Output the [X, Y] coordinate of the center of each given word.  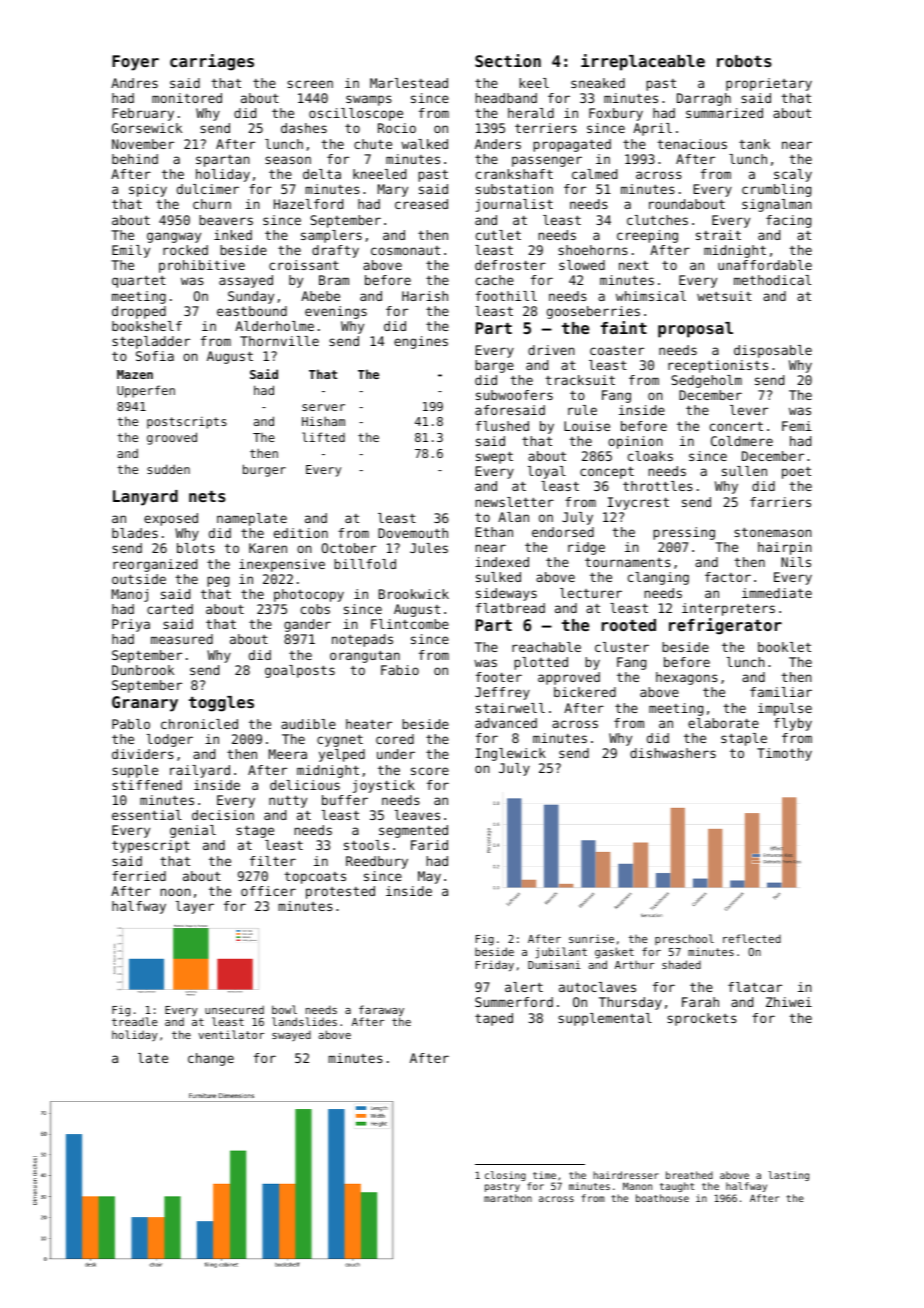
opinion [635, 442]
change [211, 1059]
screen [310, 84]
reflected [752, 938]
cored [395, 739]
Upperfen [146, 391]
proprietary [769, 84]
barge [494, 366]
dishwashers [673, 753]
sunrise [591, 939]
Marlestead [409, 83]
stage [255, 831]
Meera [288, 754]
